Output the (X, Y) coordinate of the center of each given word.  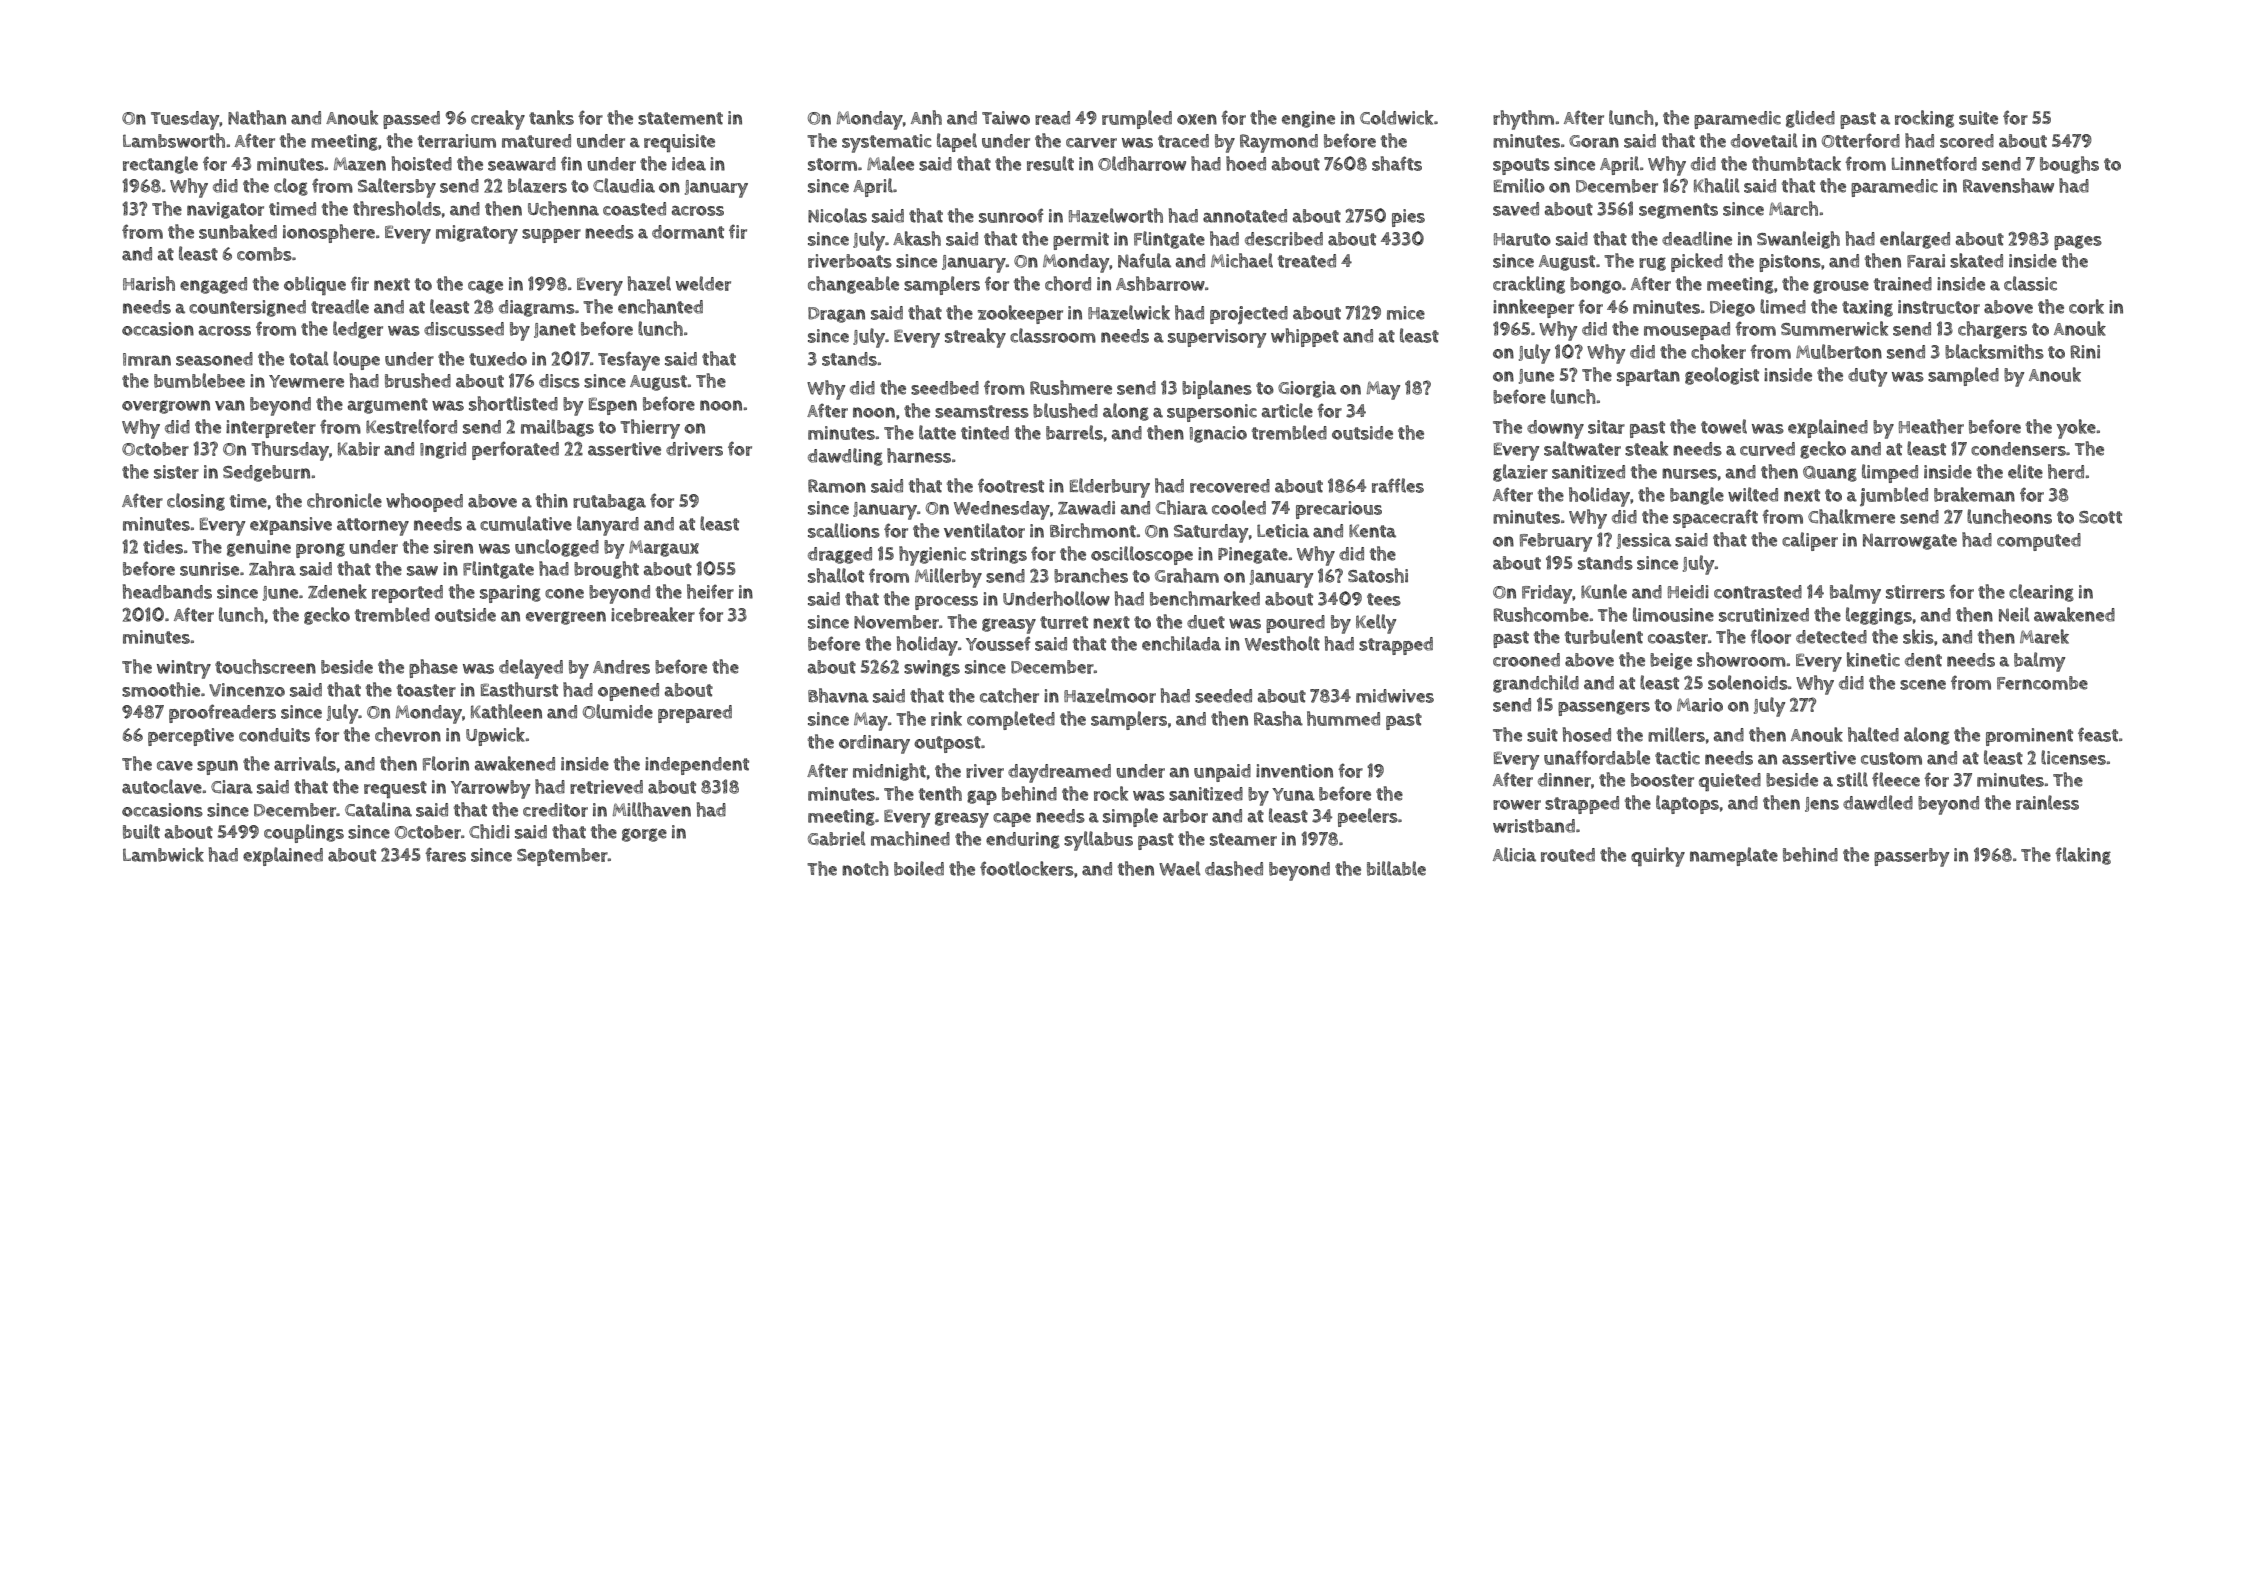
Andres (621, 667)
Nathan (257, 117)
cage (485, 287)
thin (552, 500)
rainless (2047, 802)
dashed (1234, 868)
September (562, 857)
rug (1652, 264)
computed (2039, 542)
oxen (1197, 119)
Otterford (1861, 140)
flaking (2083, 856)
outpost (947, 744)
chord (1068, 283)
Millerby (948, 578)
